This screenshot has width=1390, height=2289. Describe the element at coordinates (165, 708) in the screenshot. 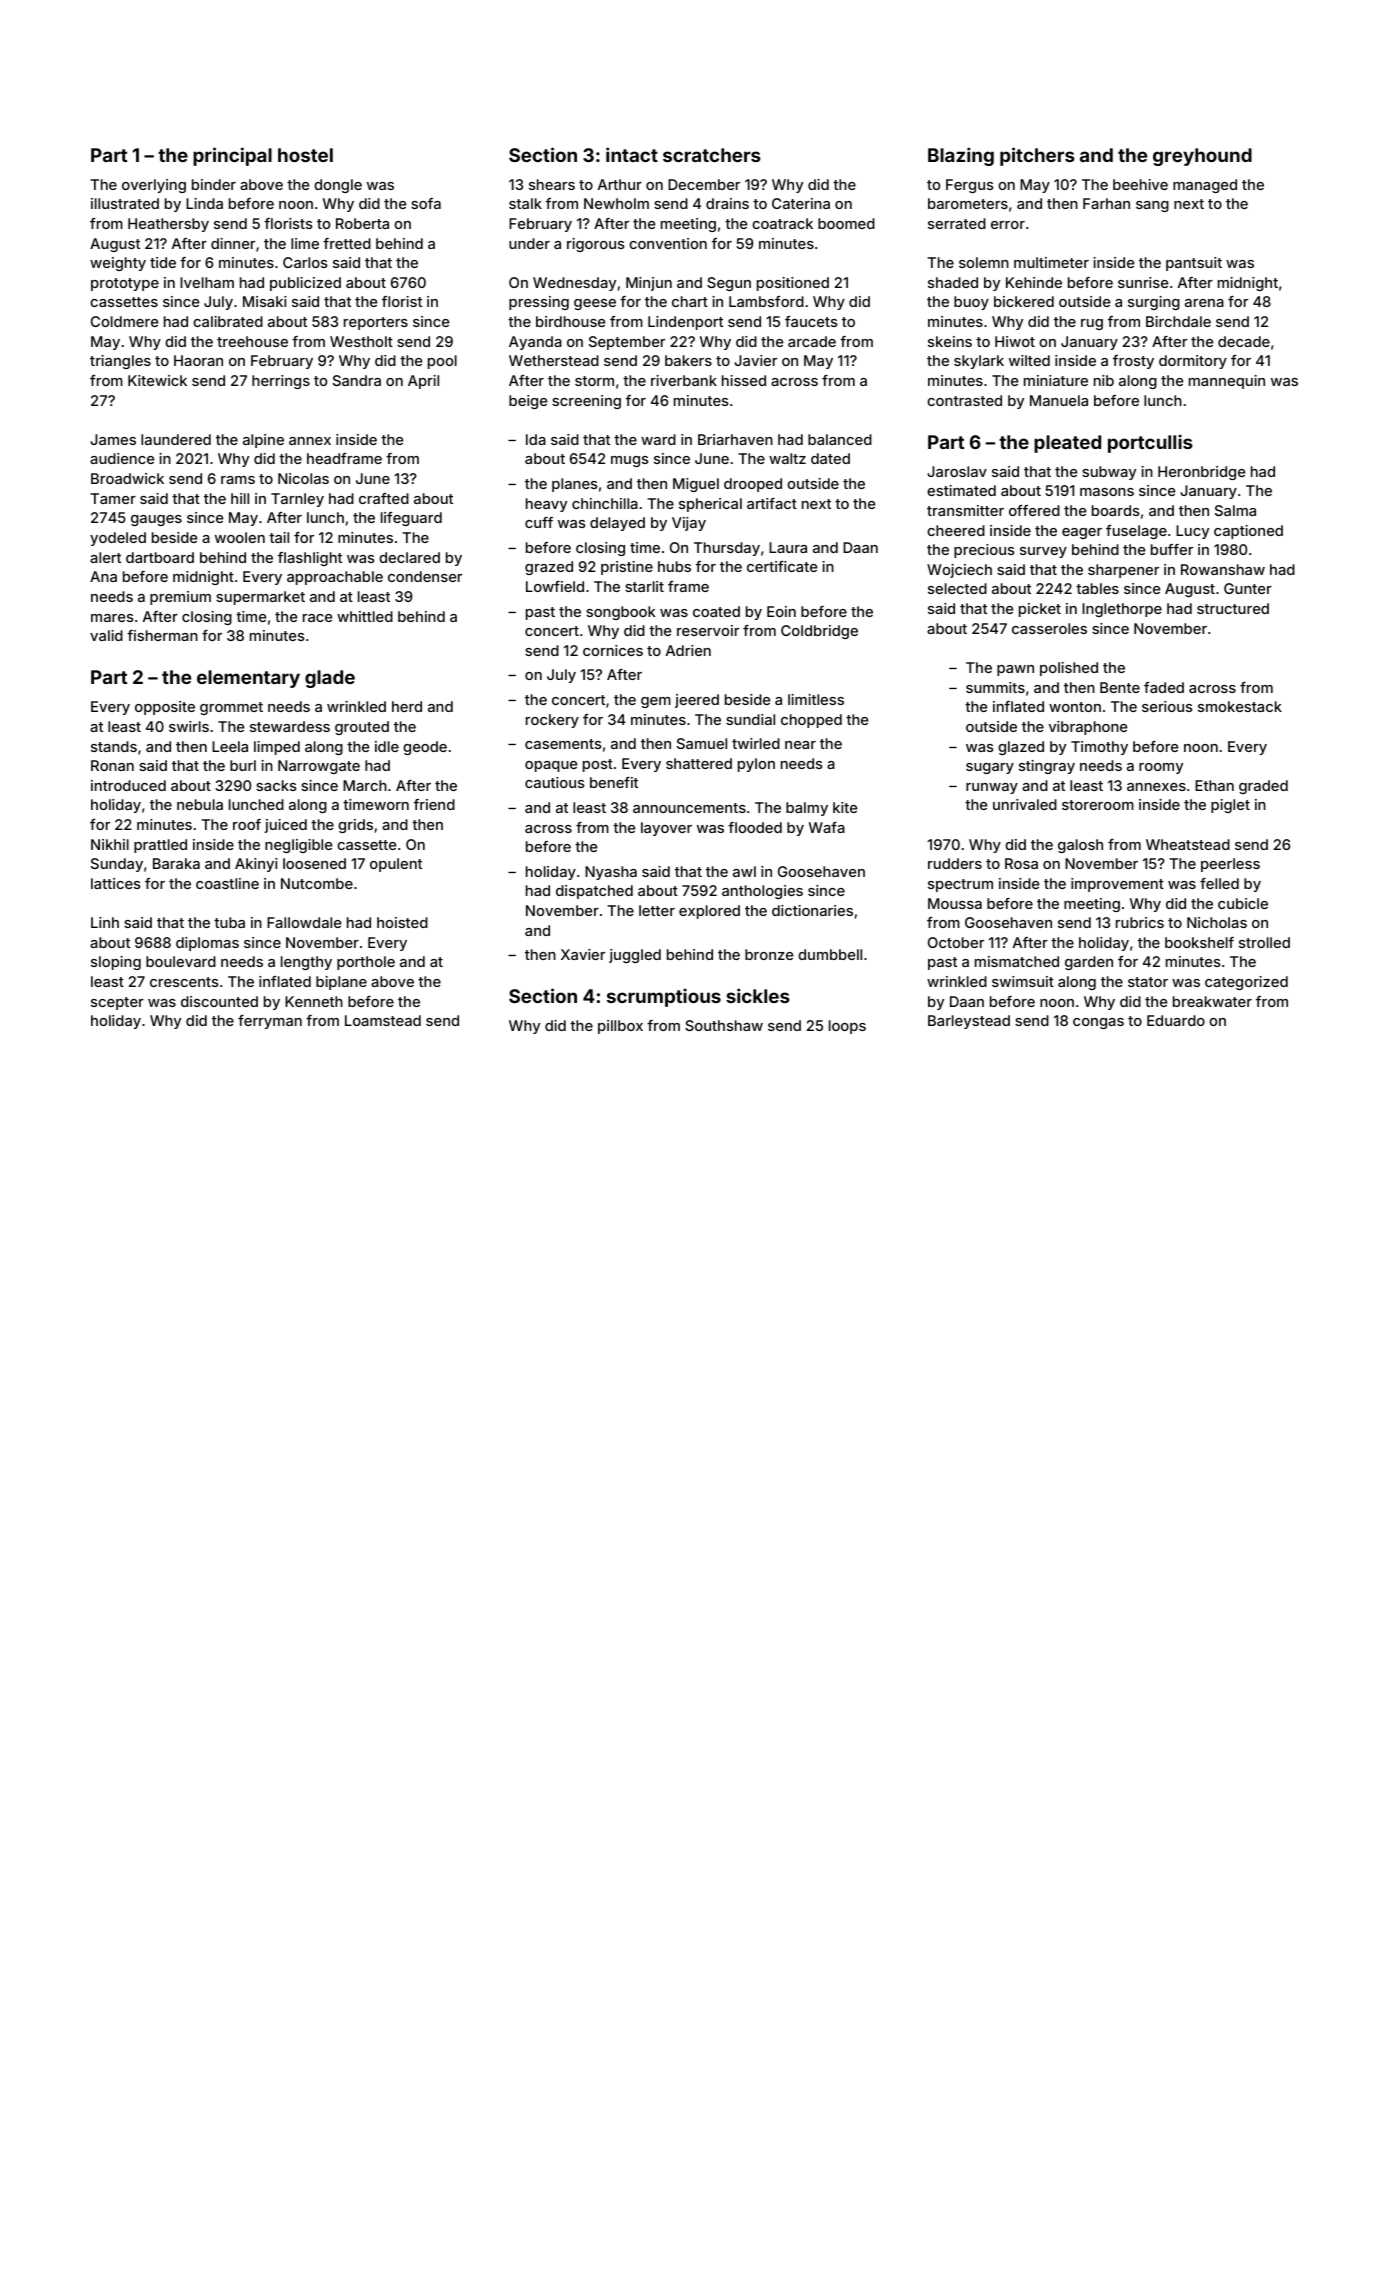

I see `opposite` at that location.
